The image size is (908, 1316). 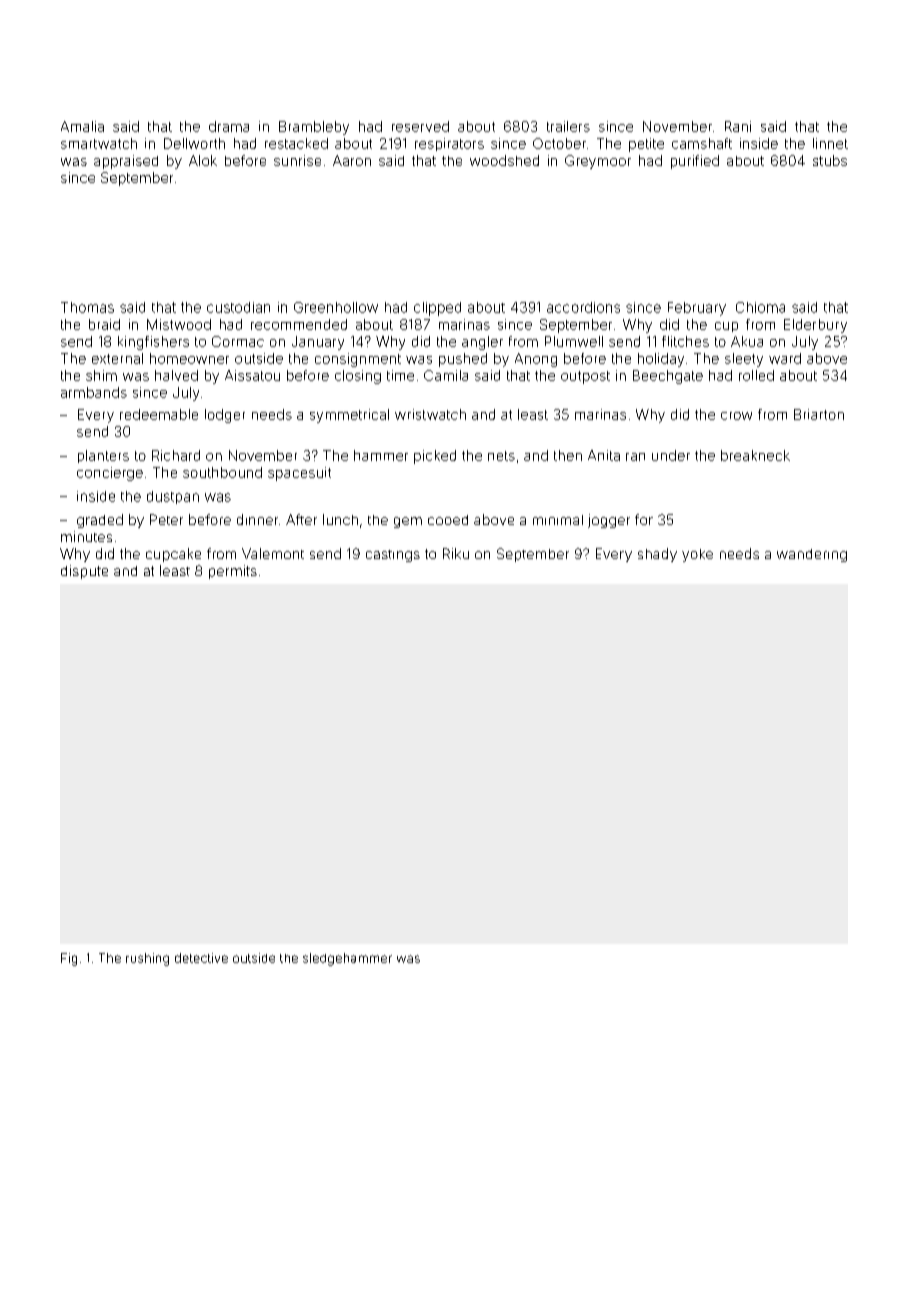 I want to click on yoke, so click(x=697, y=555).
